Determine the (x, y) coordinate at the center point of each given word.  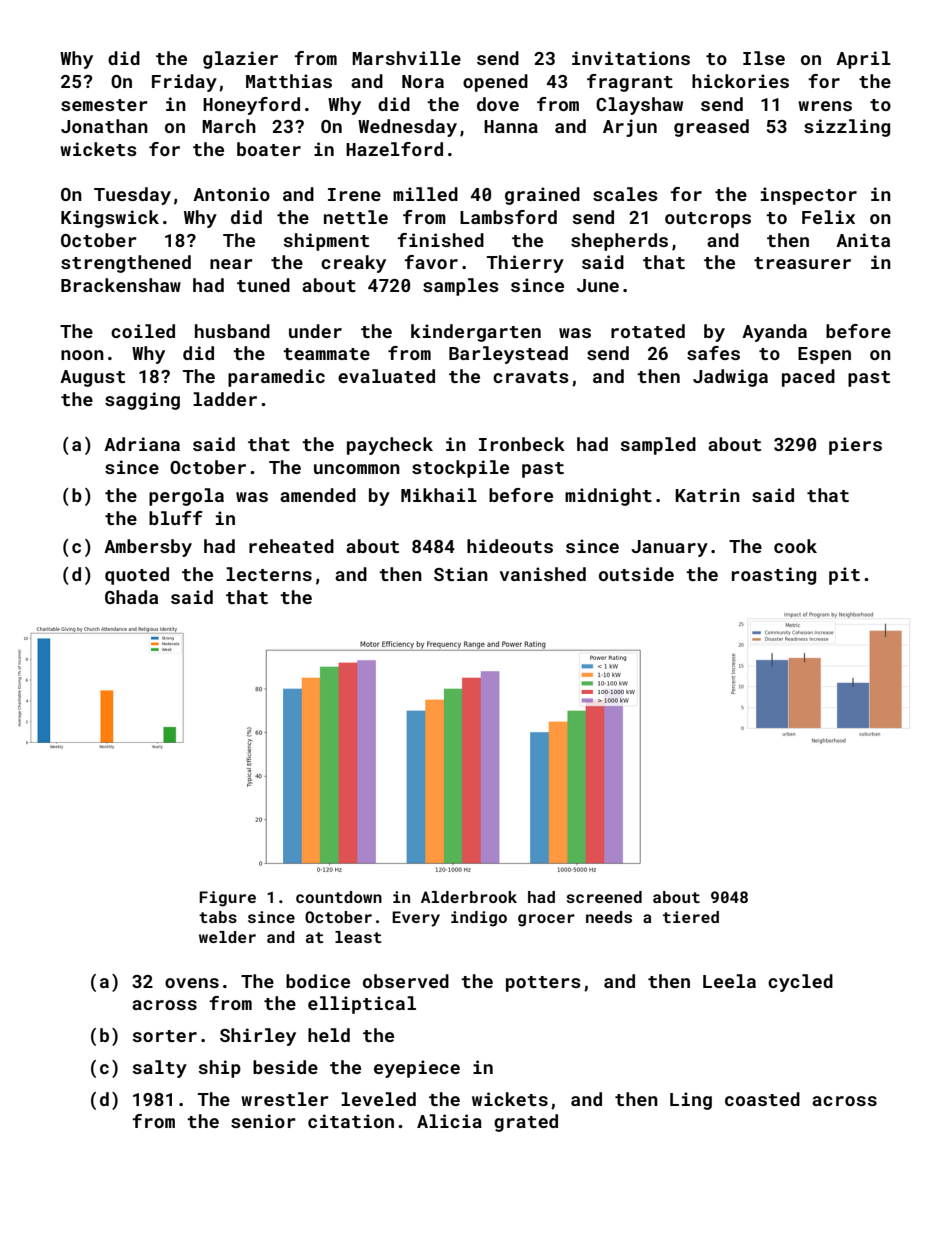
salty (160, 1069)
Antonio (231, 194)
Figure (227, 899)
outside (636, 574)
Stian (461, 574)
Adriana (142, 444)
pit (844, 576)
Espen (824, 355)
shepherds (619, 242)
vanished (543, 574)
